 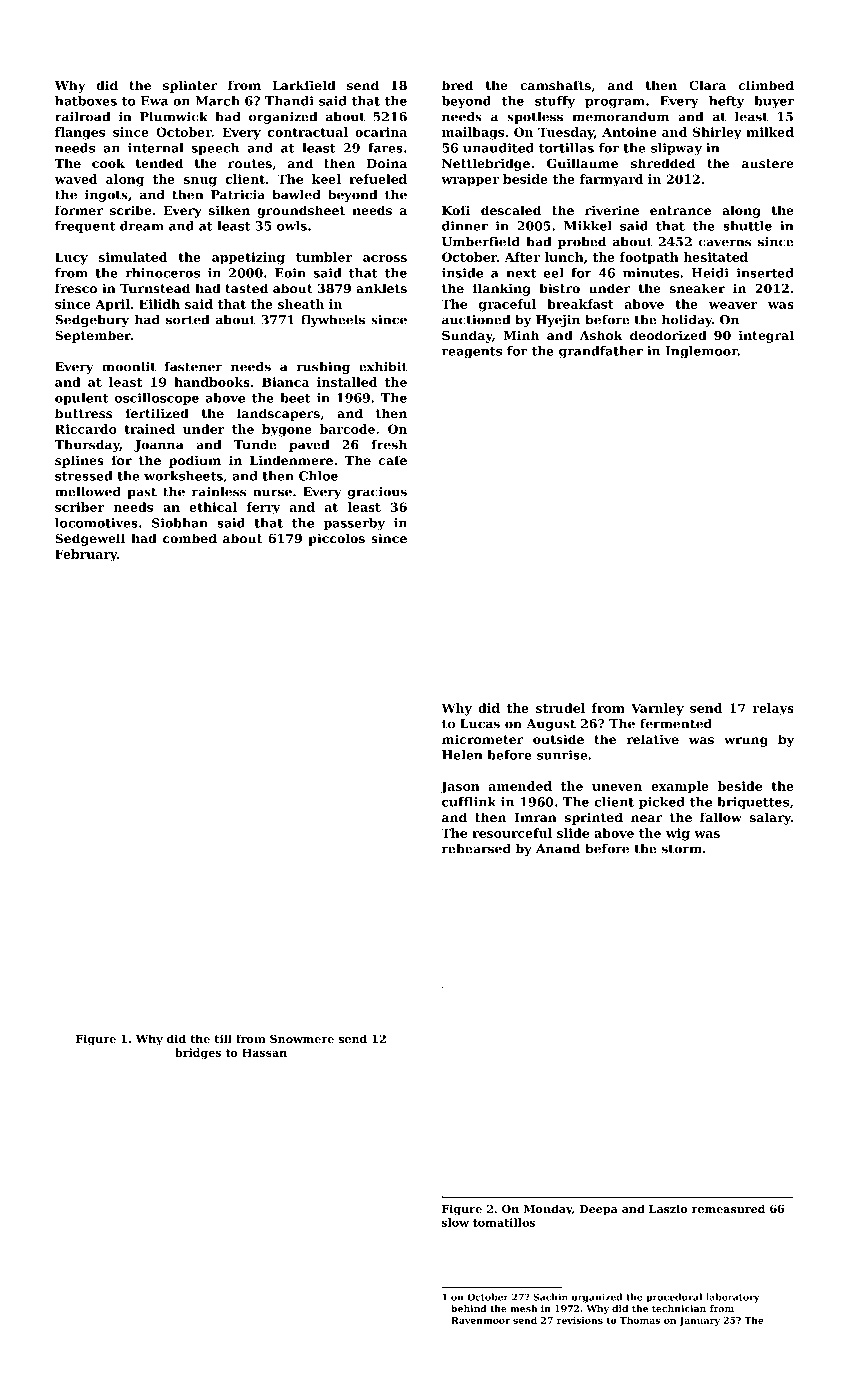 What do you see at coordinates (460, 787) in the screenshot?
I see `Jason` at bounding box center [460, 787].
